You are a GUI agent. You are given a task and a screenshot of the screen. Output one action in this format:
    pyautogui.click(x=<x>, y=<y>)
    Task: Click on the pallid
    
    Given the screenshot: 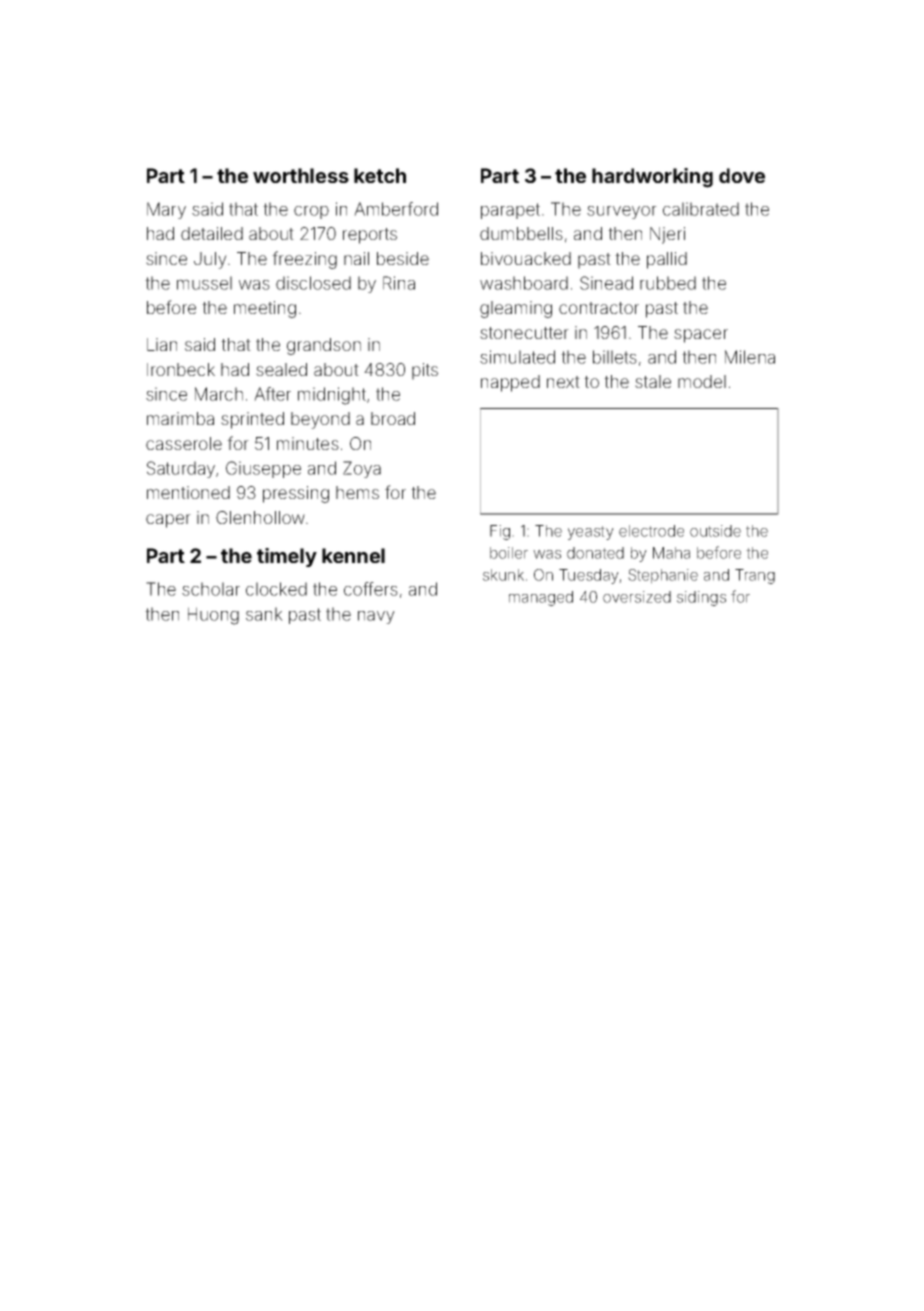 What is the action you would take?
    pyautogui.click(x=667, y=260)
